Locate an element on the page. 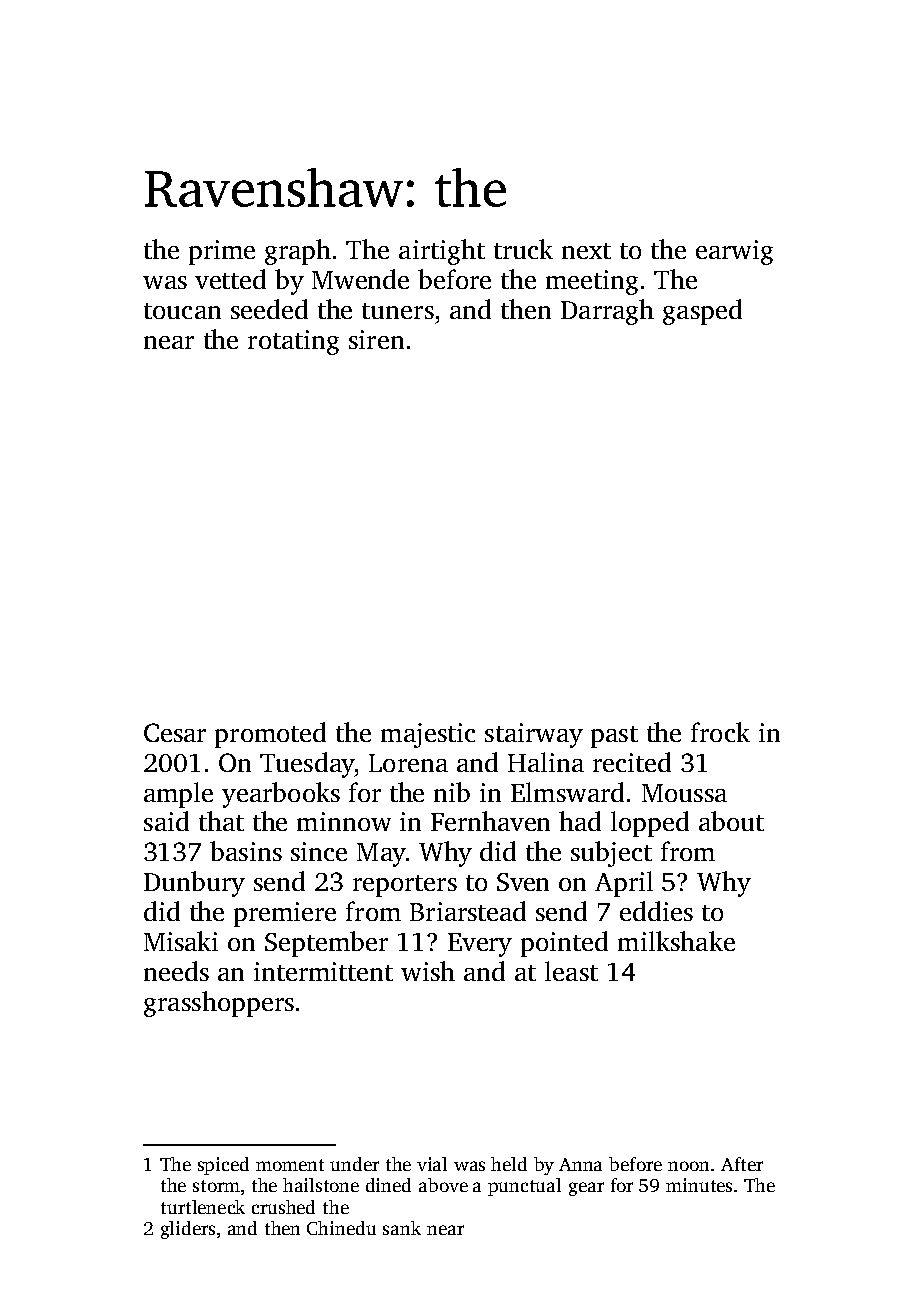  rotating is located at coordinates (293, 342).
